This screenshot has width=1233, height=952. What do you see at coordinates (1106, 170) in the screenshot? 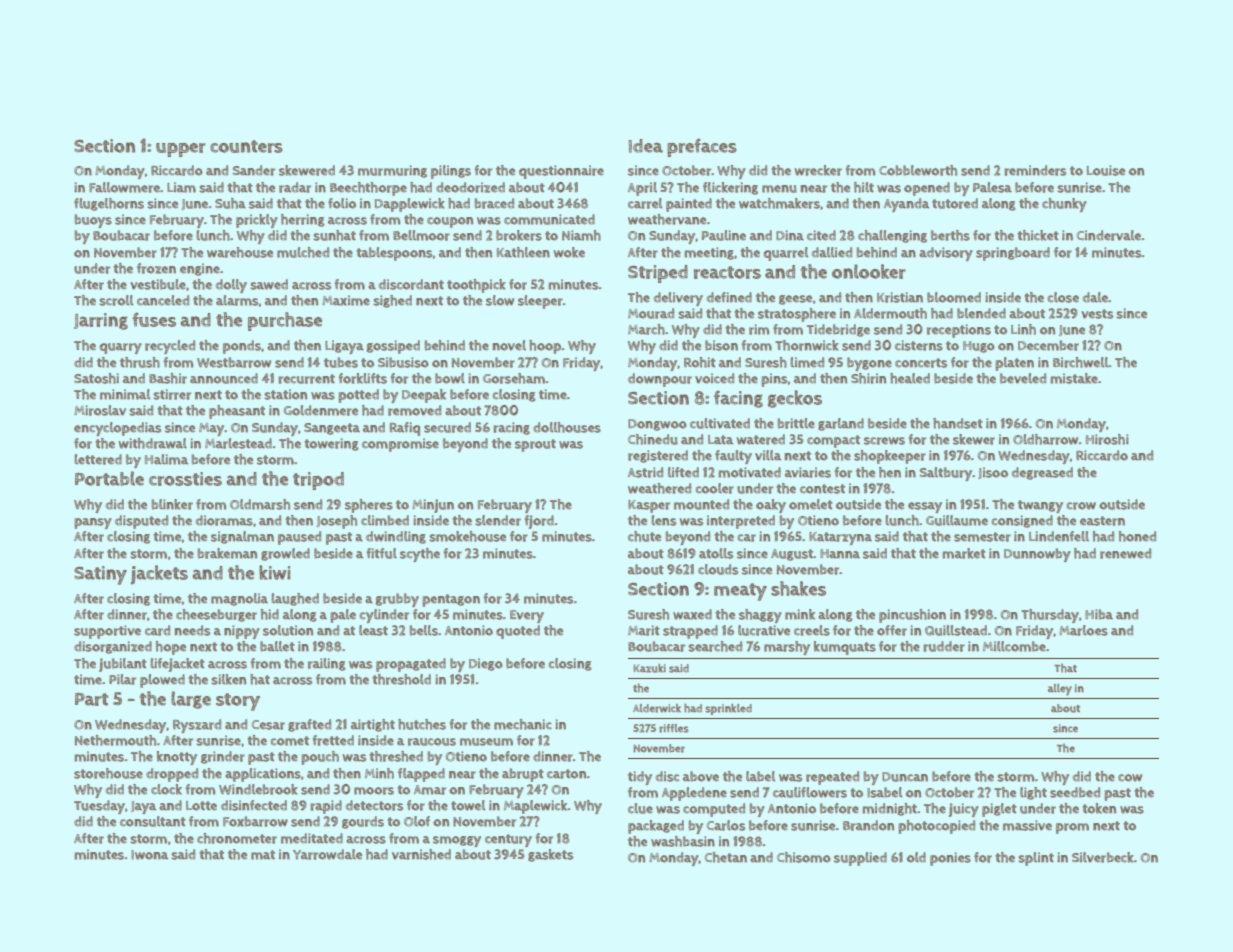
I see `Louise` at bounding box center [1106, 170].
